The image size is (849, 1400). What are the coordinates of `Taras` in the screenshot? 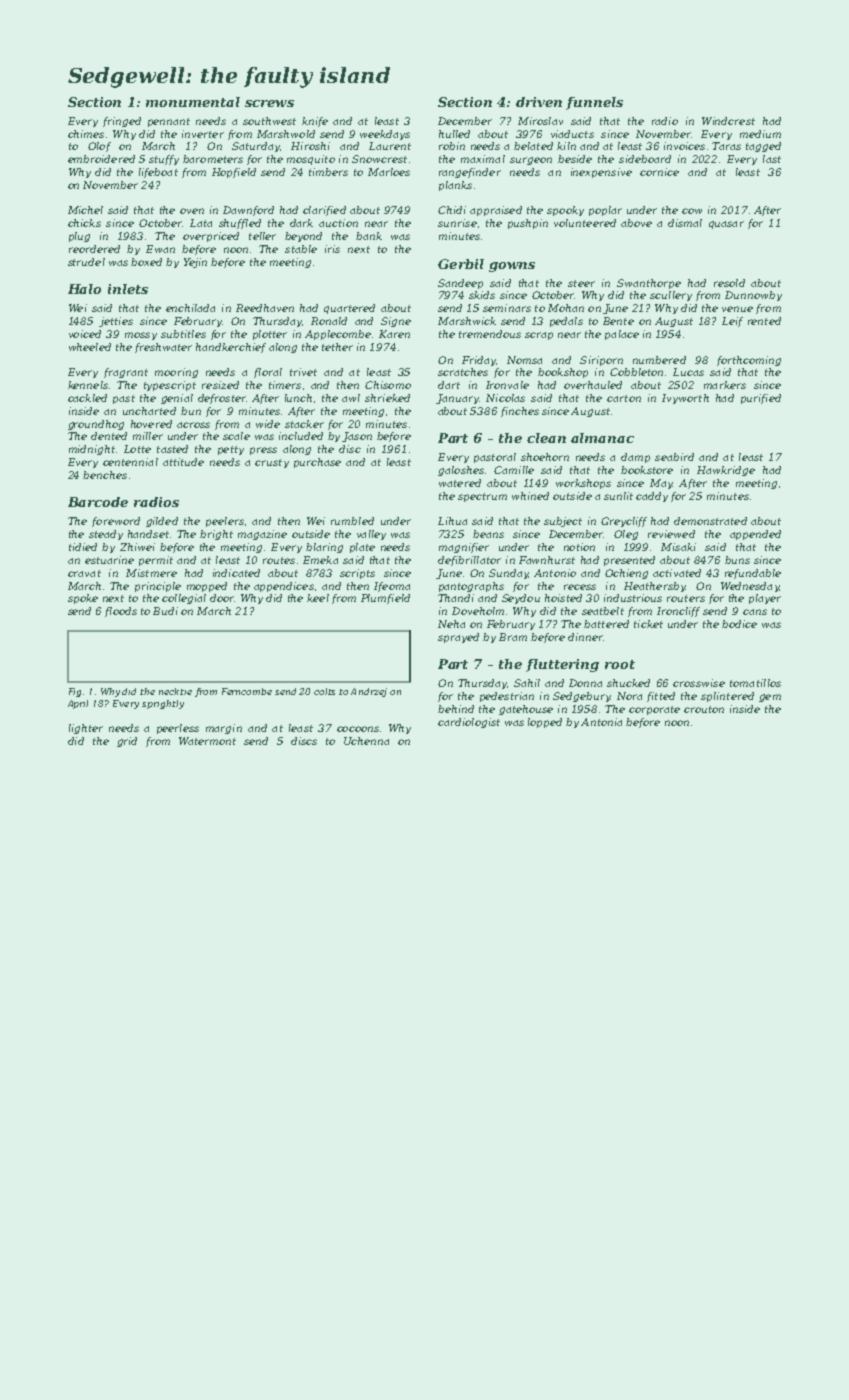 It's located at (726, 146).
